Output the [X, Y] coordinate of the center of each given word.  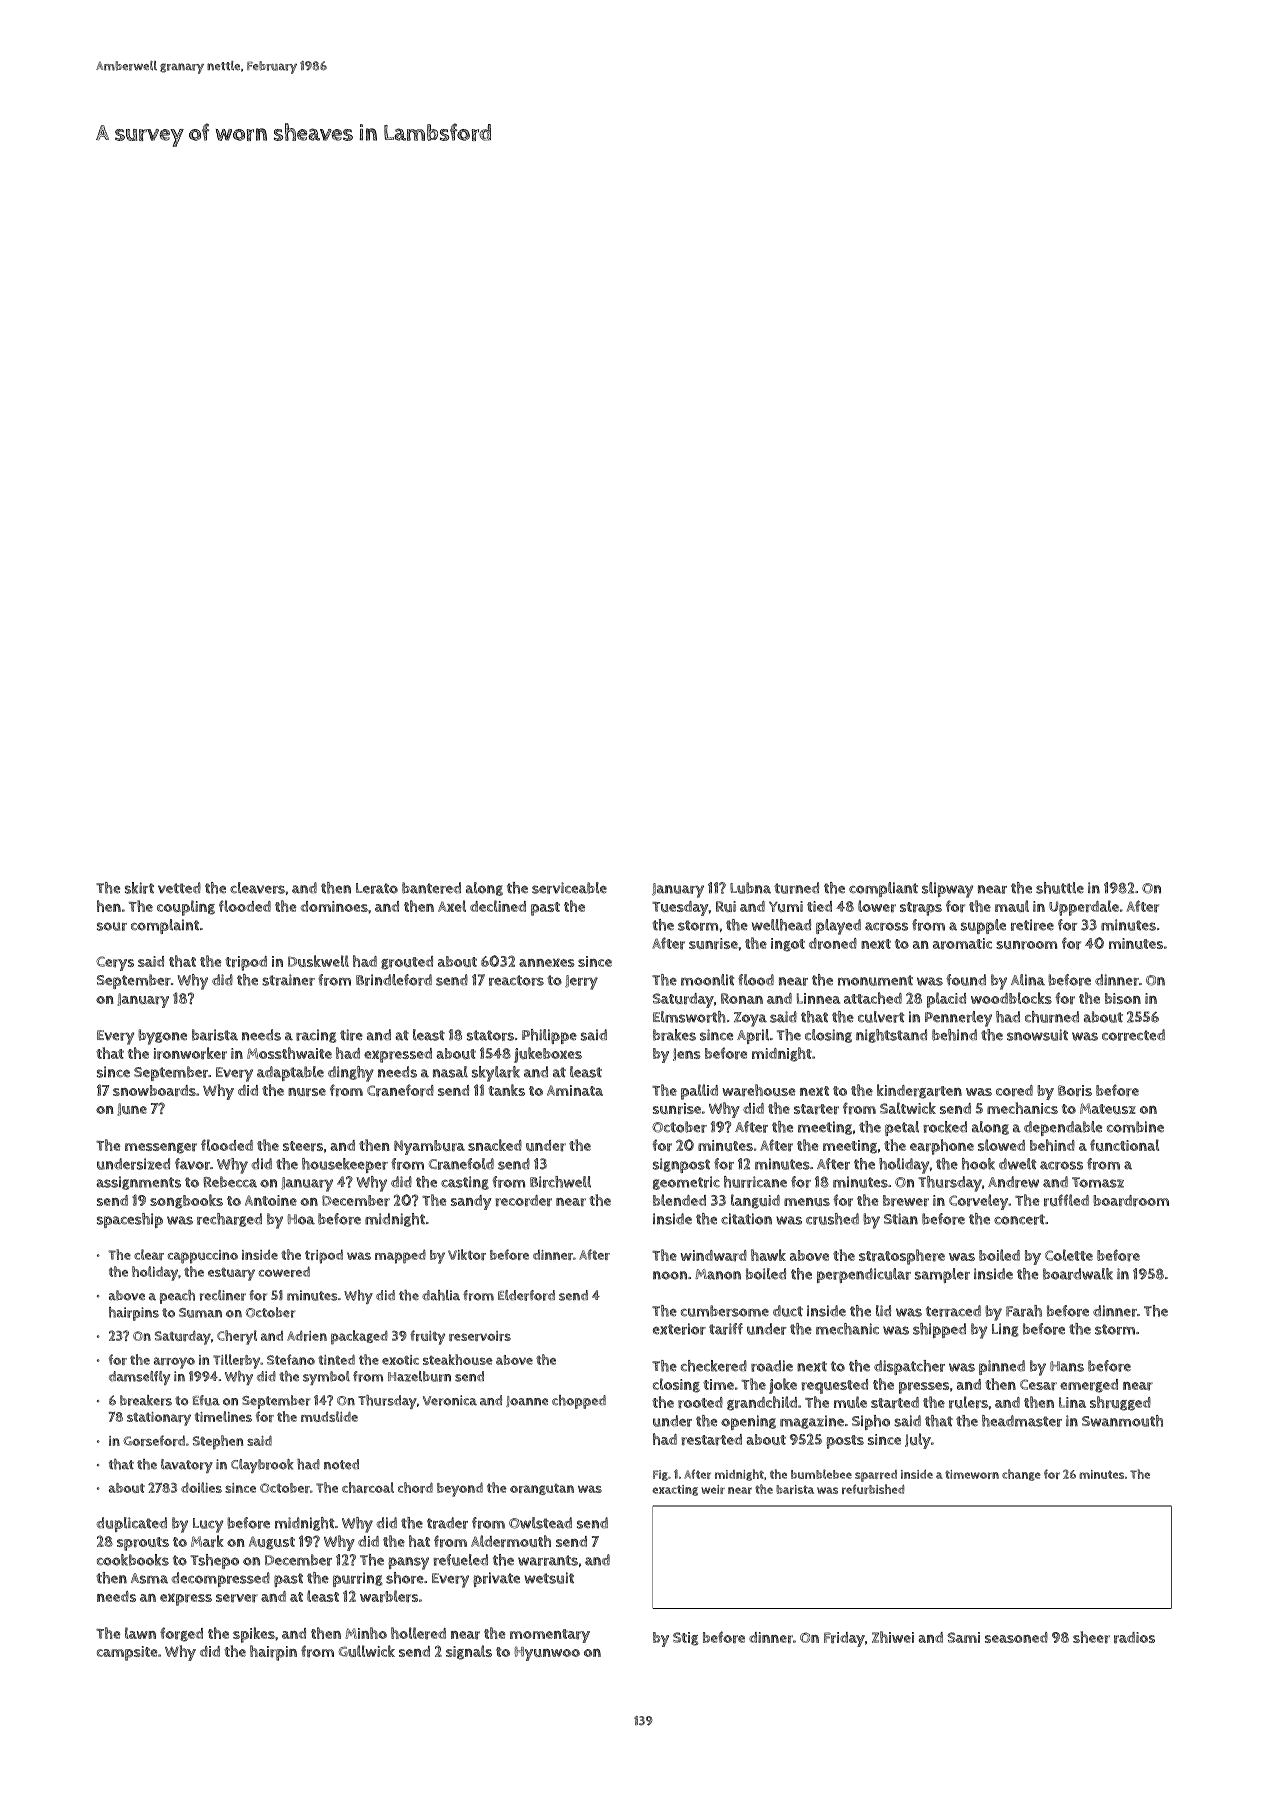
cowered [284, 1271]
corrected [1133, 1035]
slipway [947, 890]
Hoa [301, 1219]
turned [796, 888]
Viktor [467, 1254]
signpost [681, 1165]
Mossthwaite [289, 1053]
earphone [942, 1147]
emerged [1089, 1386]
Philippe [549, 1036]
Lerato [377, 888]
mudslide [329, 1416]
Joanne [527, 1401]
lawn [140, 1633]
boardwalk [1078, 1274]
